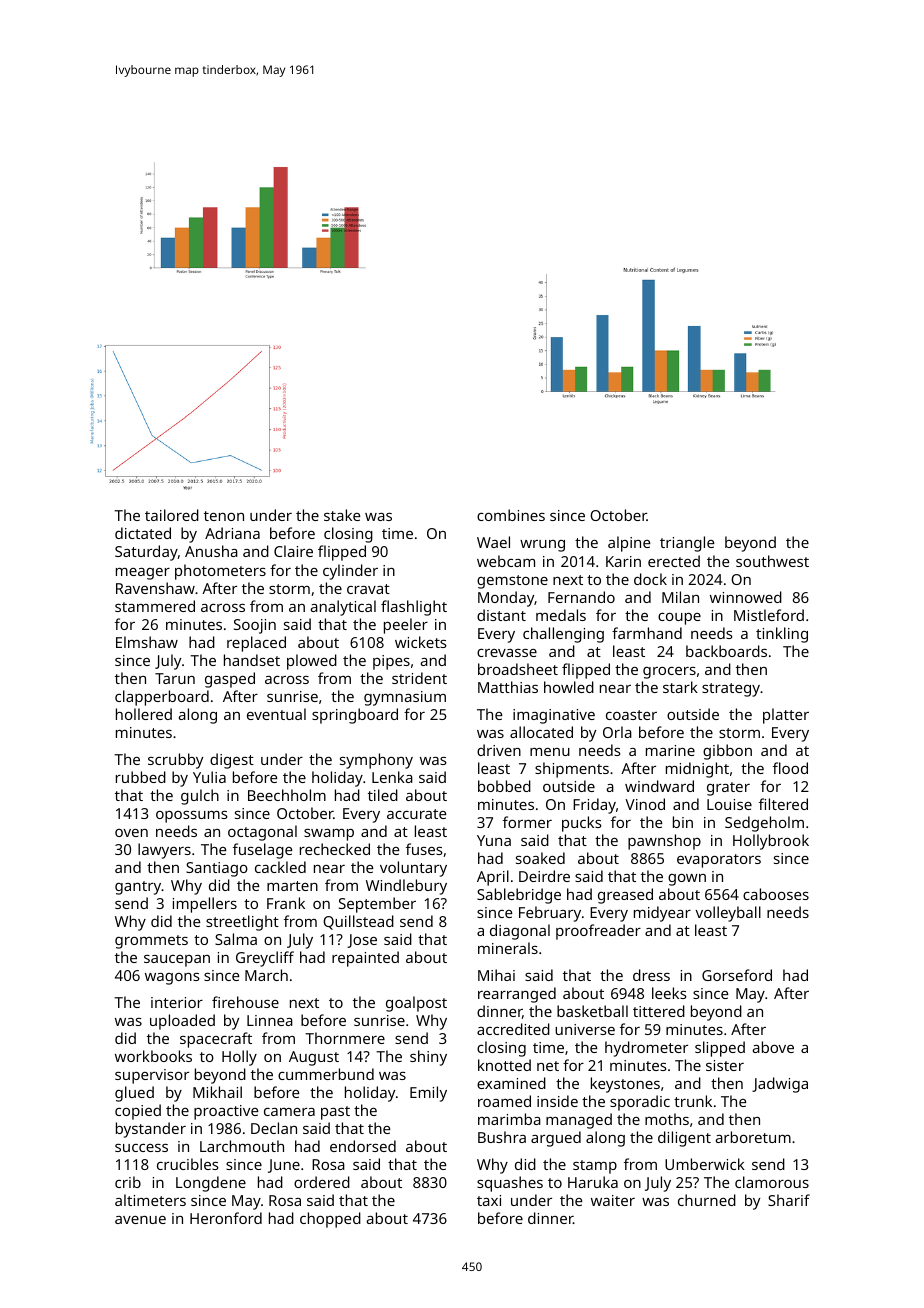 The width and height of the document is (924, 1308). What do you see at coordinates (511, 515) in the document?
I see `combines` at bounding box center [511, 515].
